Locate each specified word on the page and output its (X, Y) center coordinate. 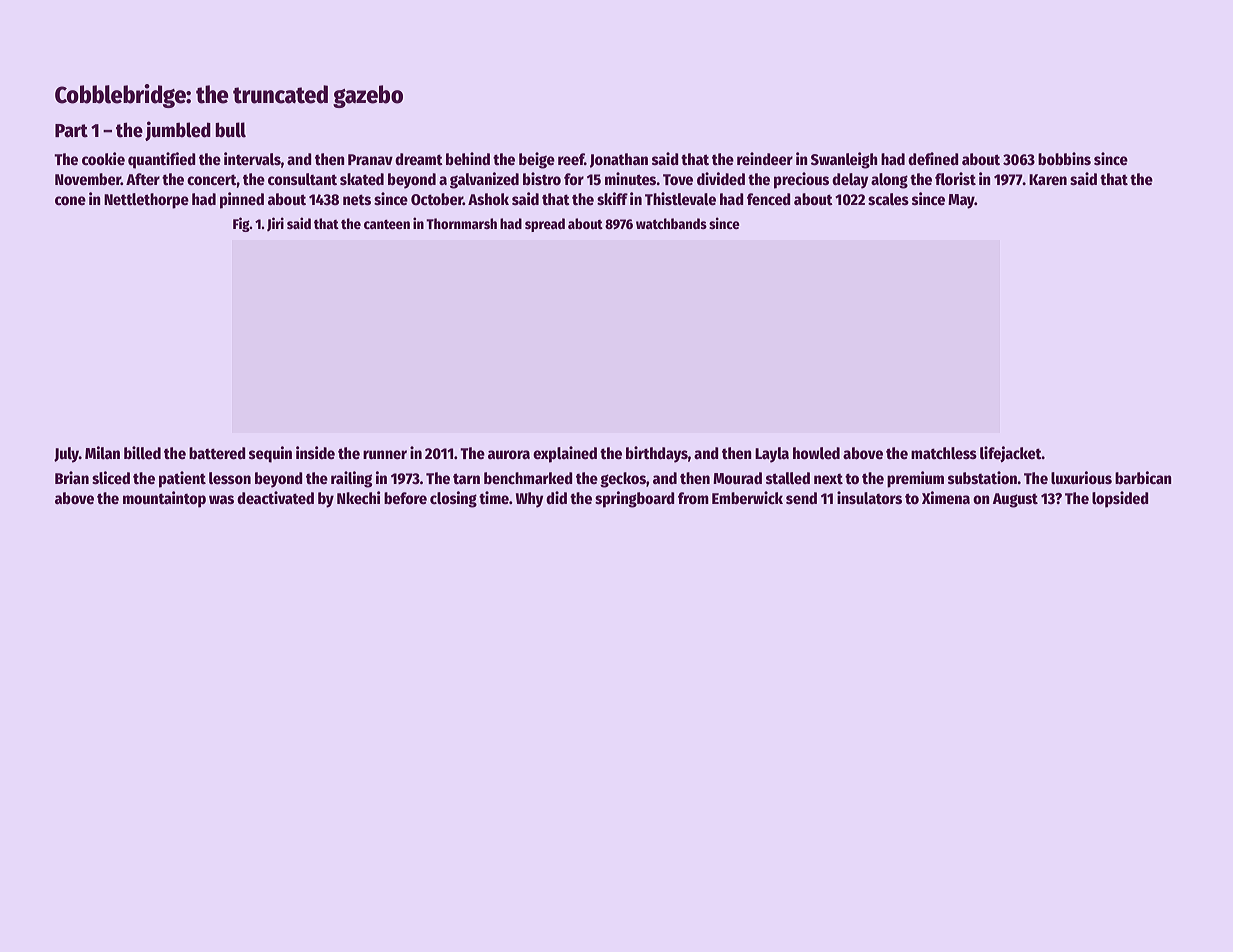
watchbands (671, 223)
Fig (241, 224)
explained (565, 454)
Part (71, 131)
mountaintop (164, 499)
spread (545, 225)
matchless (944, 453)
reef (571, 159)
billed (142, 452)
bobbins (1064, 158)
